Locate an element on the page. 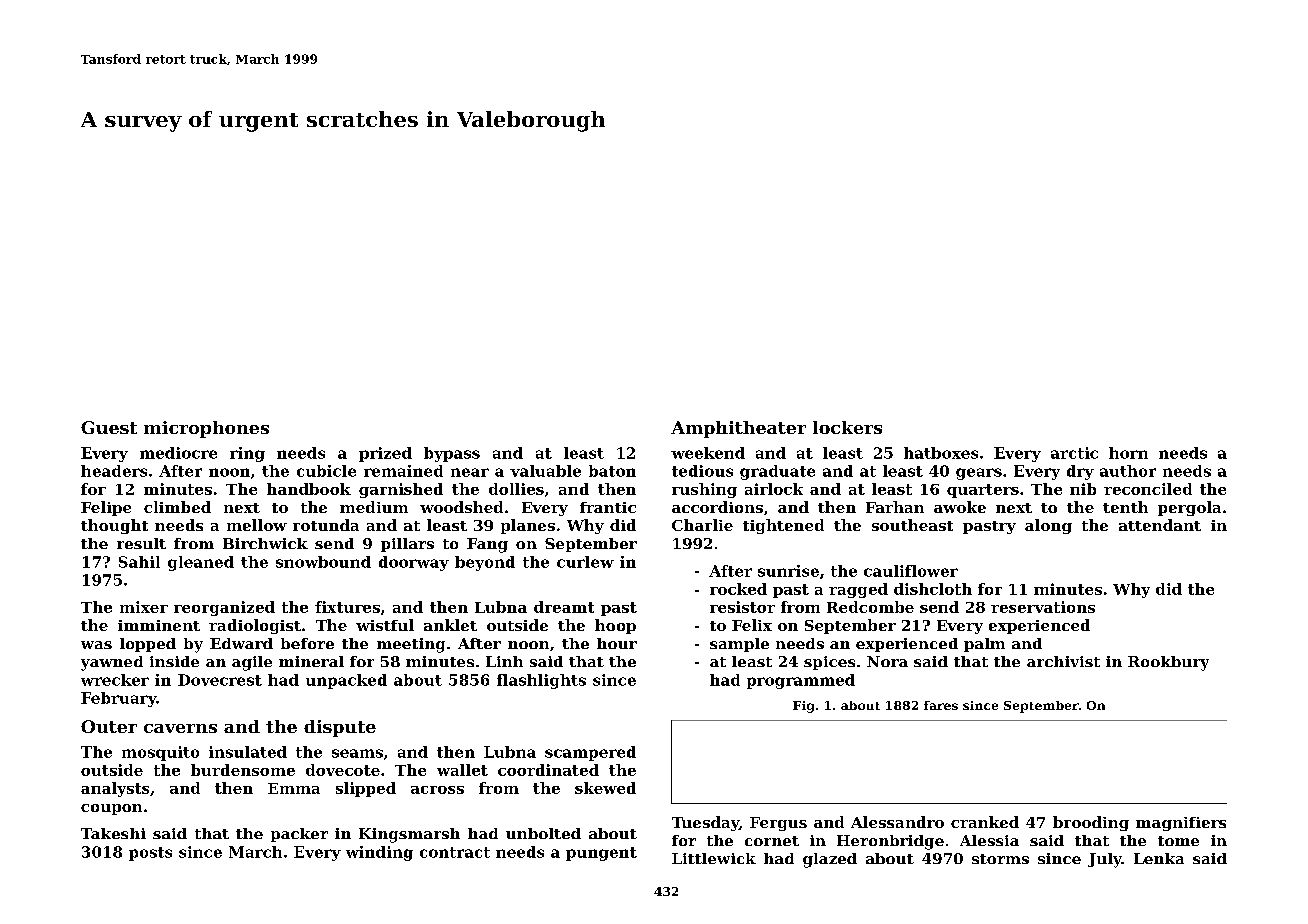 This image has width=1308, height=924. was is located at coordinates (96, 645).
